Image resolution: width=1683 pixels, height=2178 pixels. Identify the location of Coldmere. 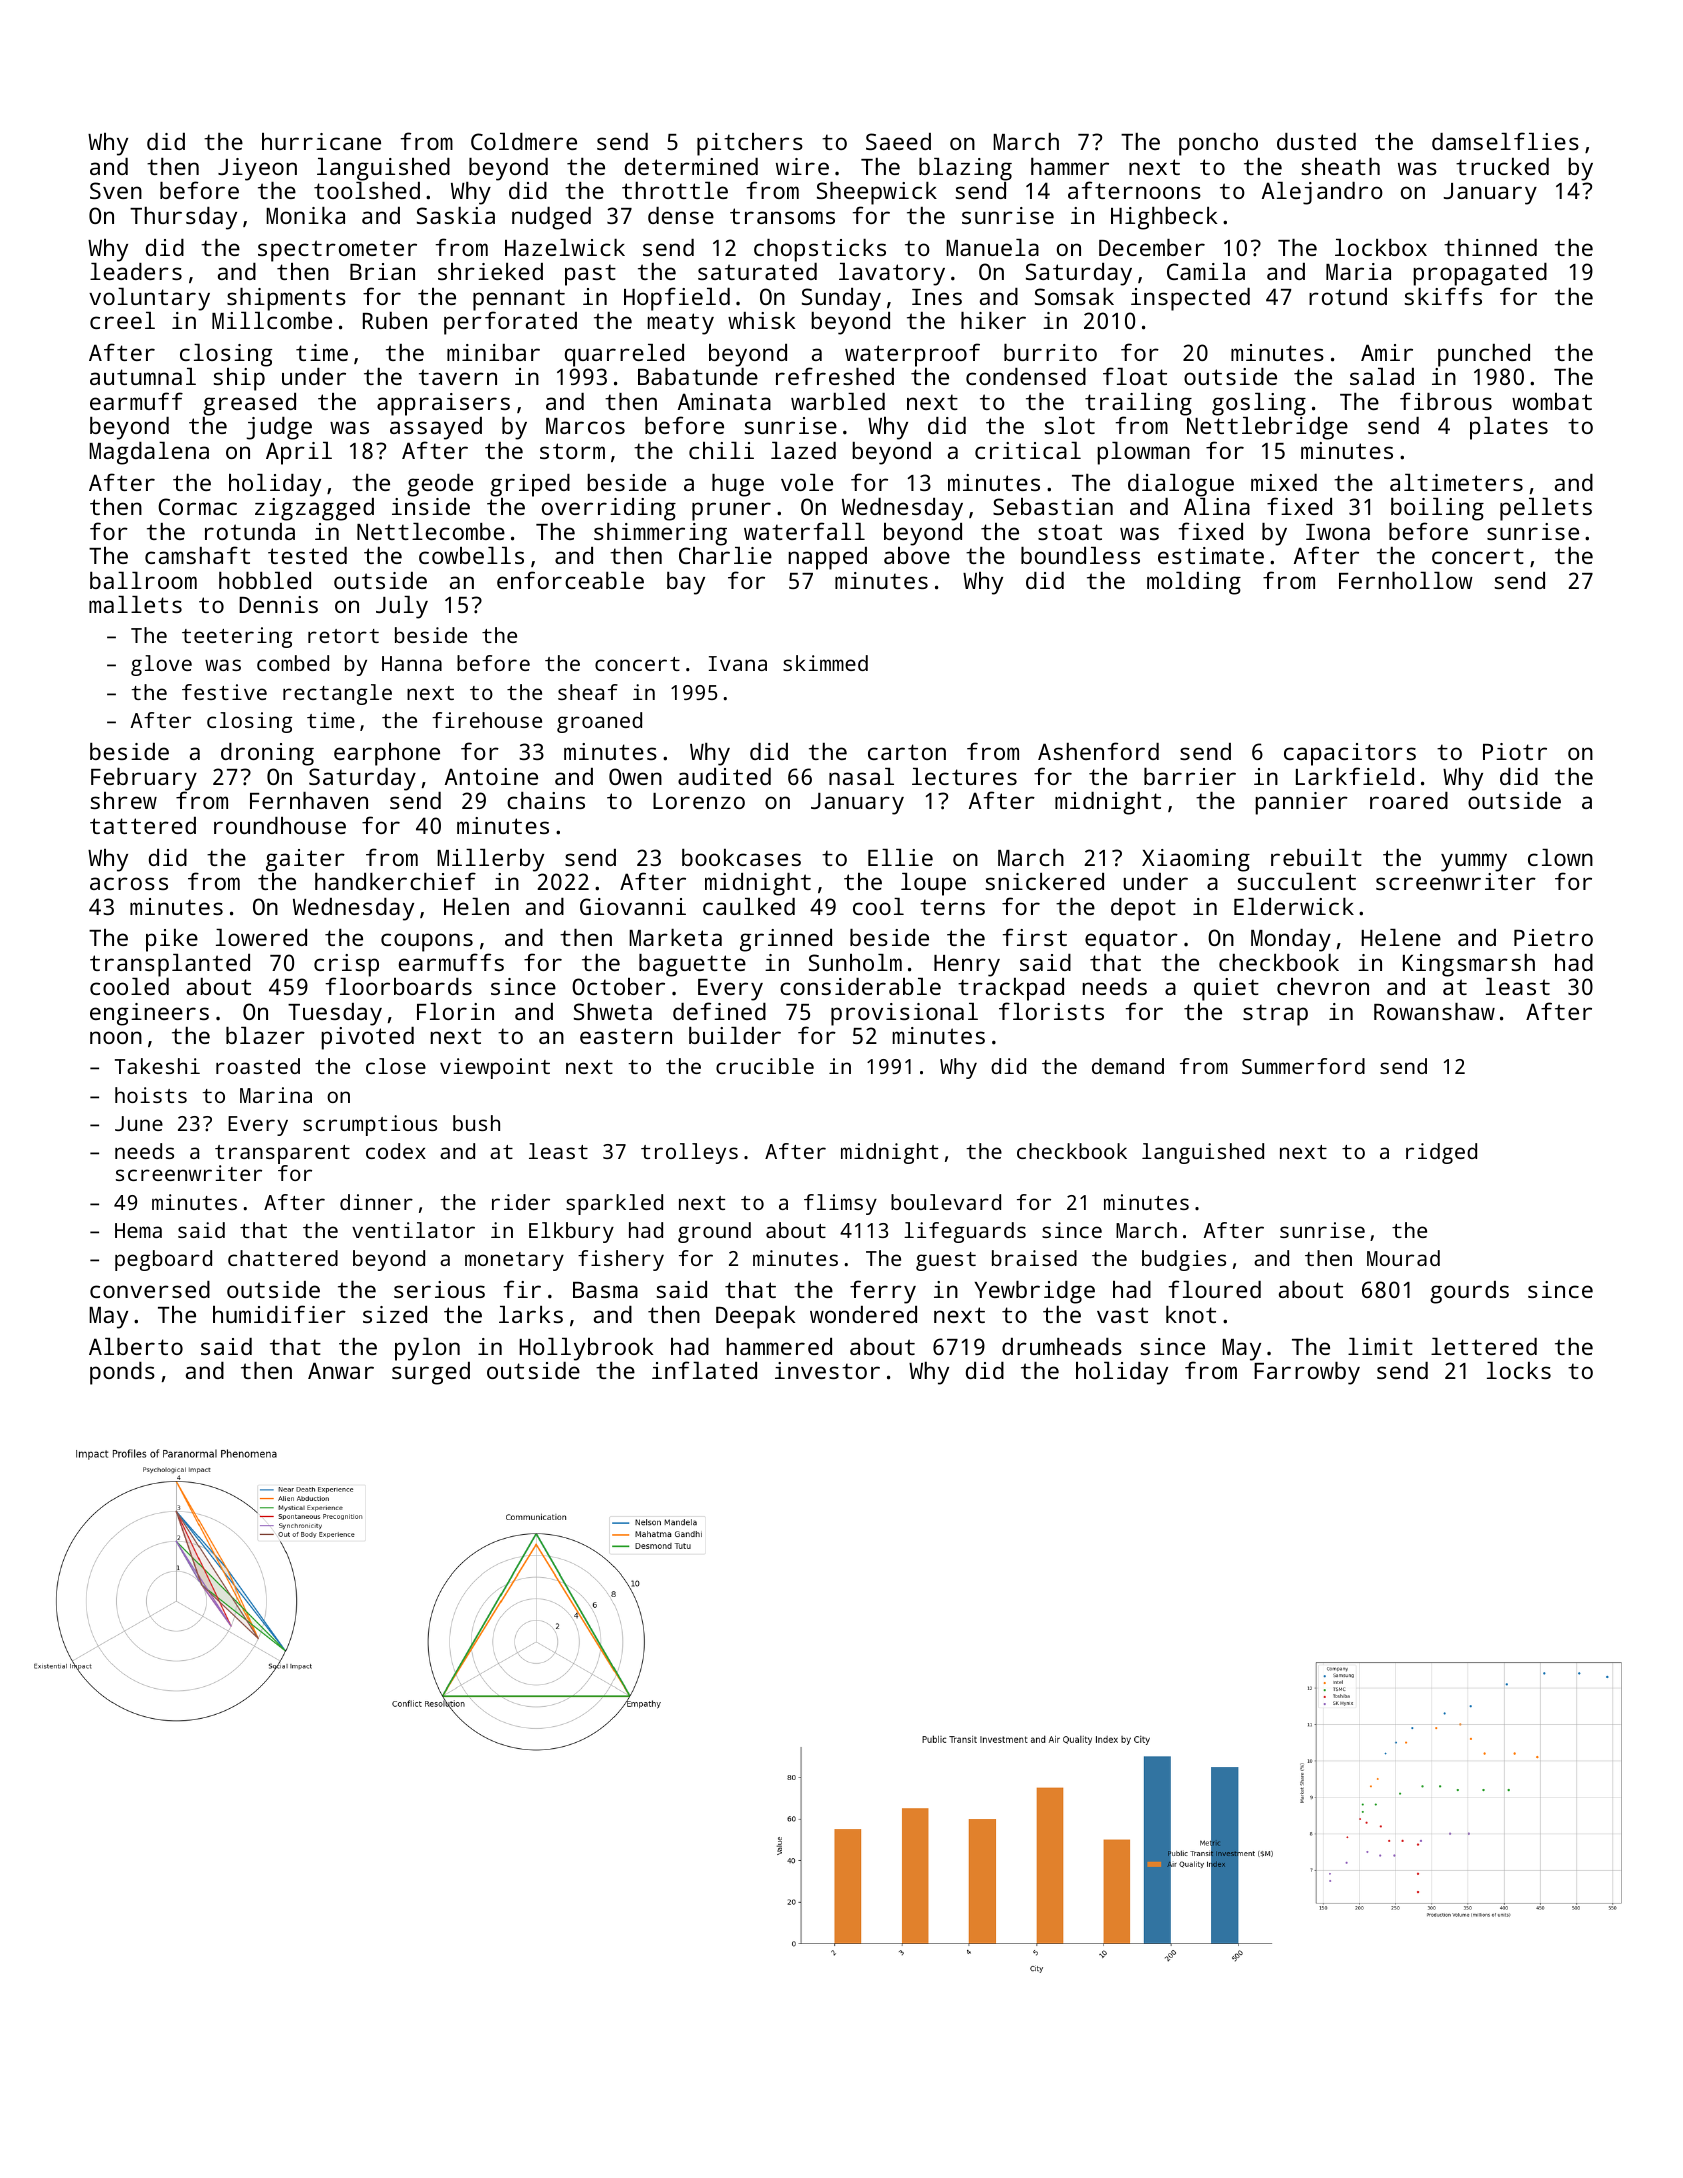
(524, 141).
